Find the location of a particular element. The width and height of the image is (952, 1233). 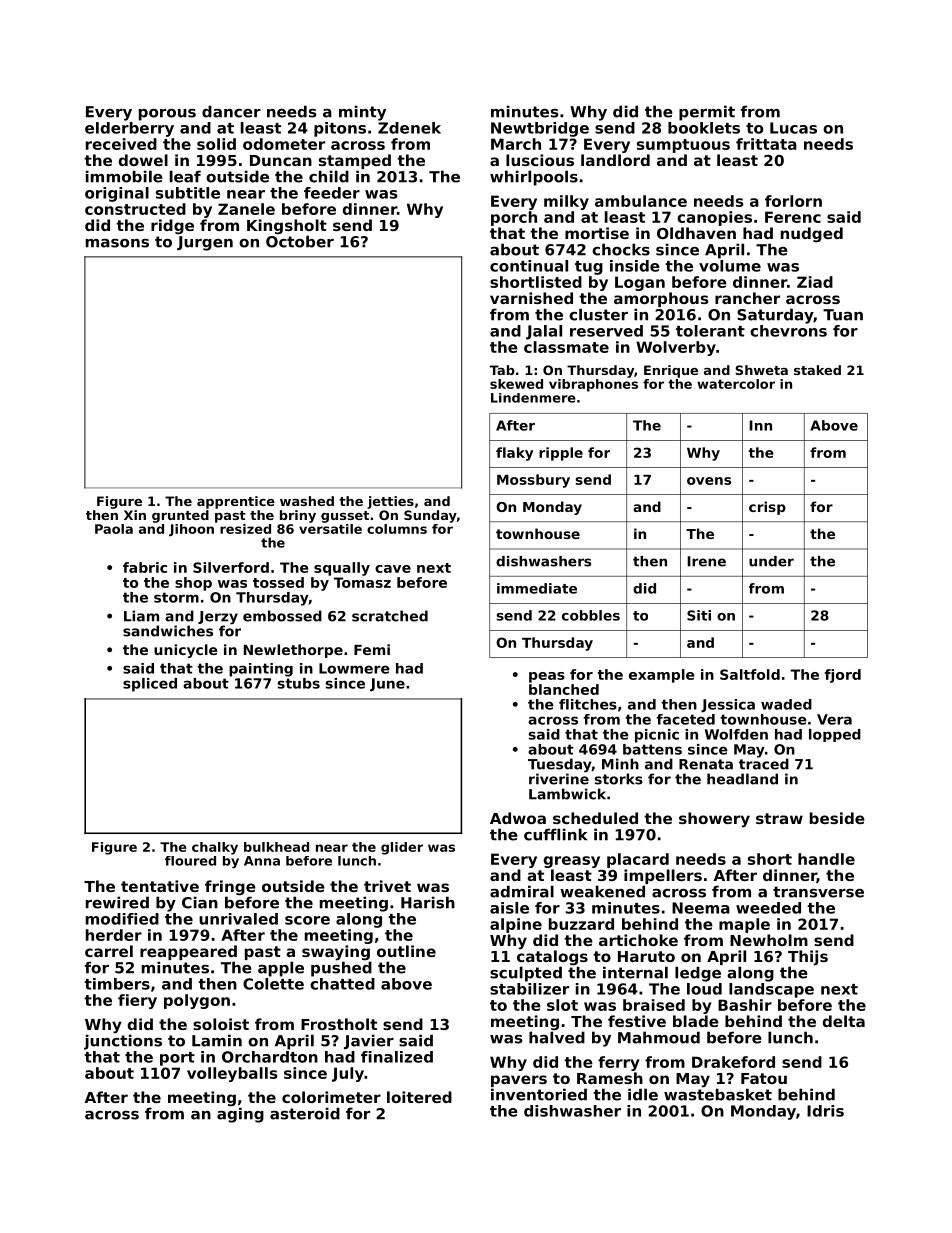

permit is located at coordinates (707, 113).
